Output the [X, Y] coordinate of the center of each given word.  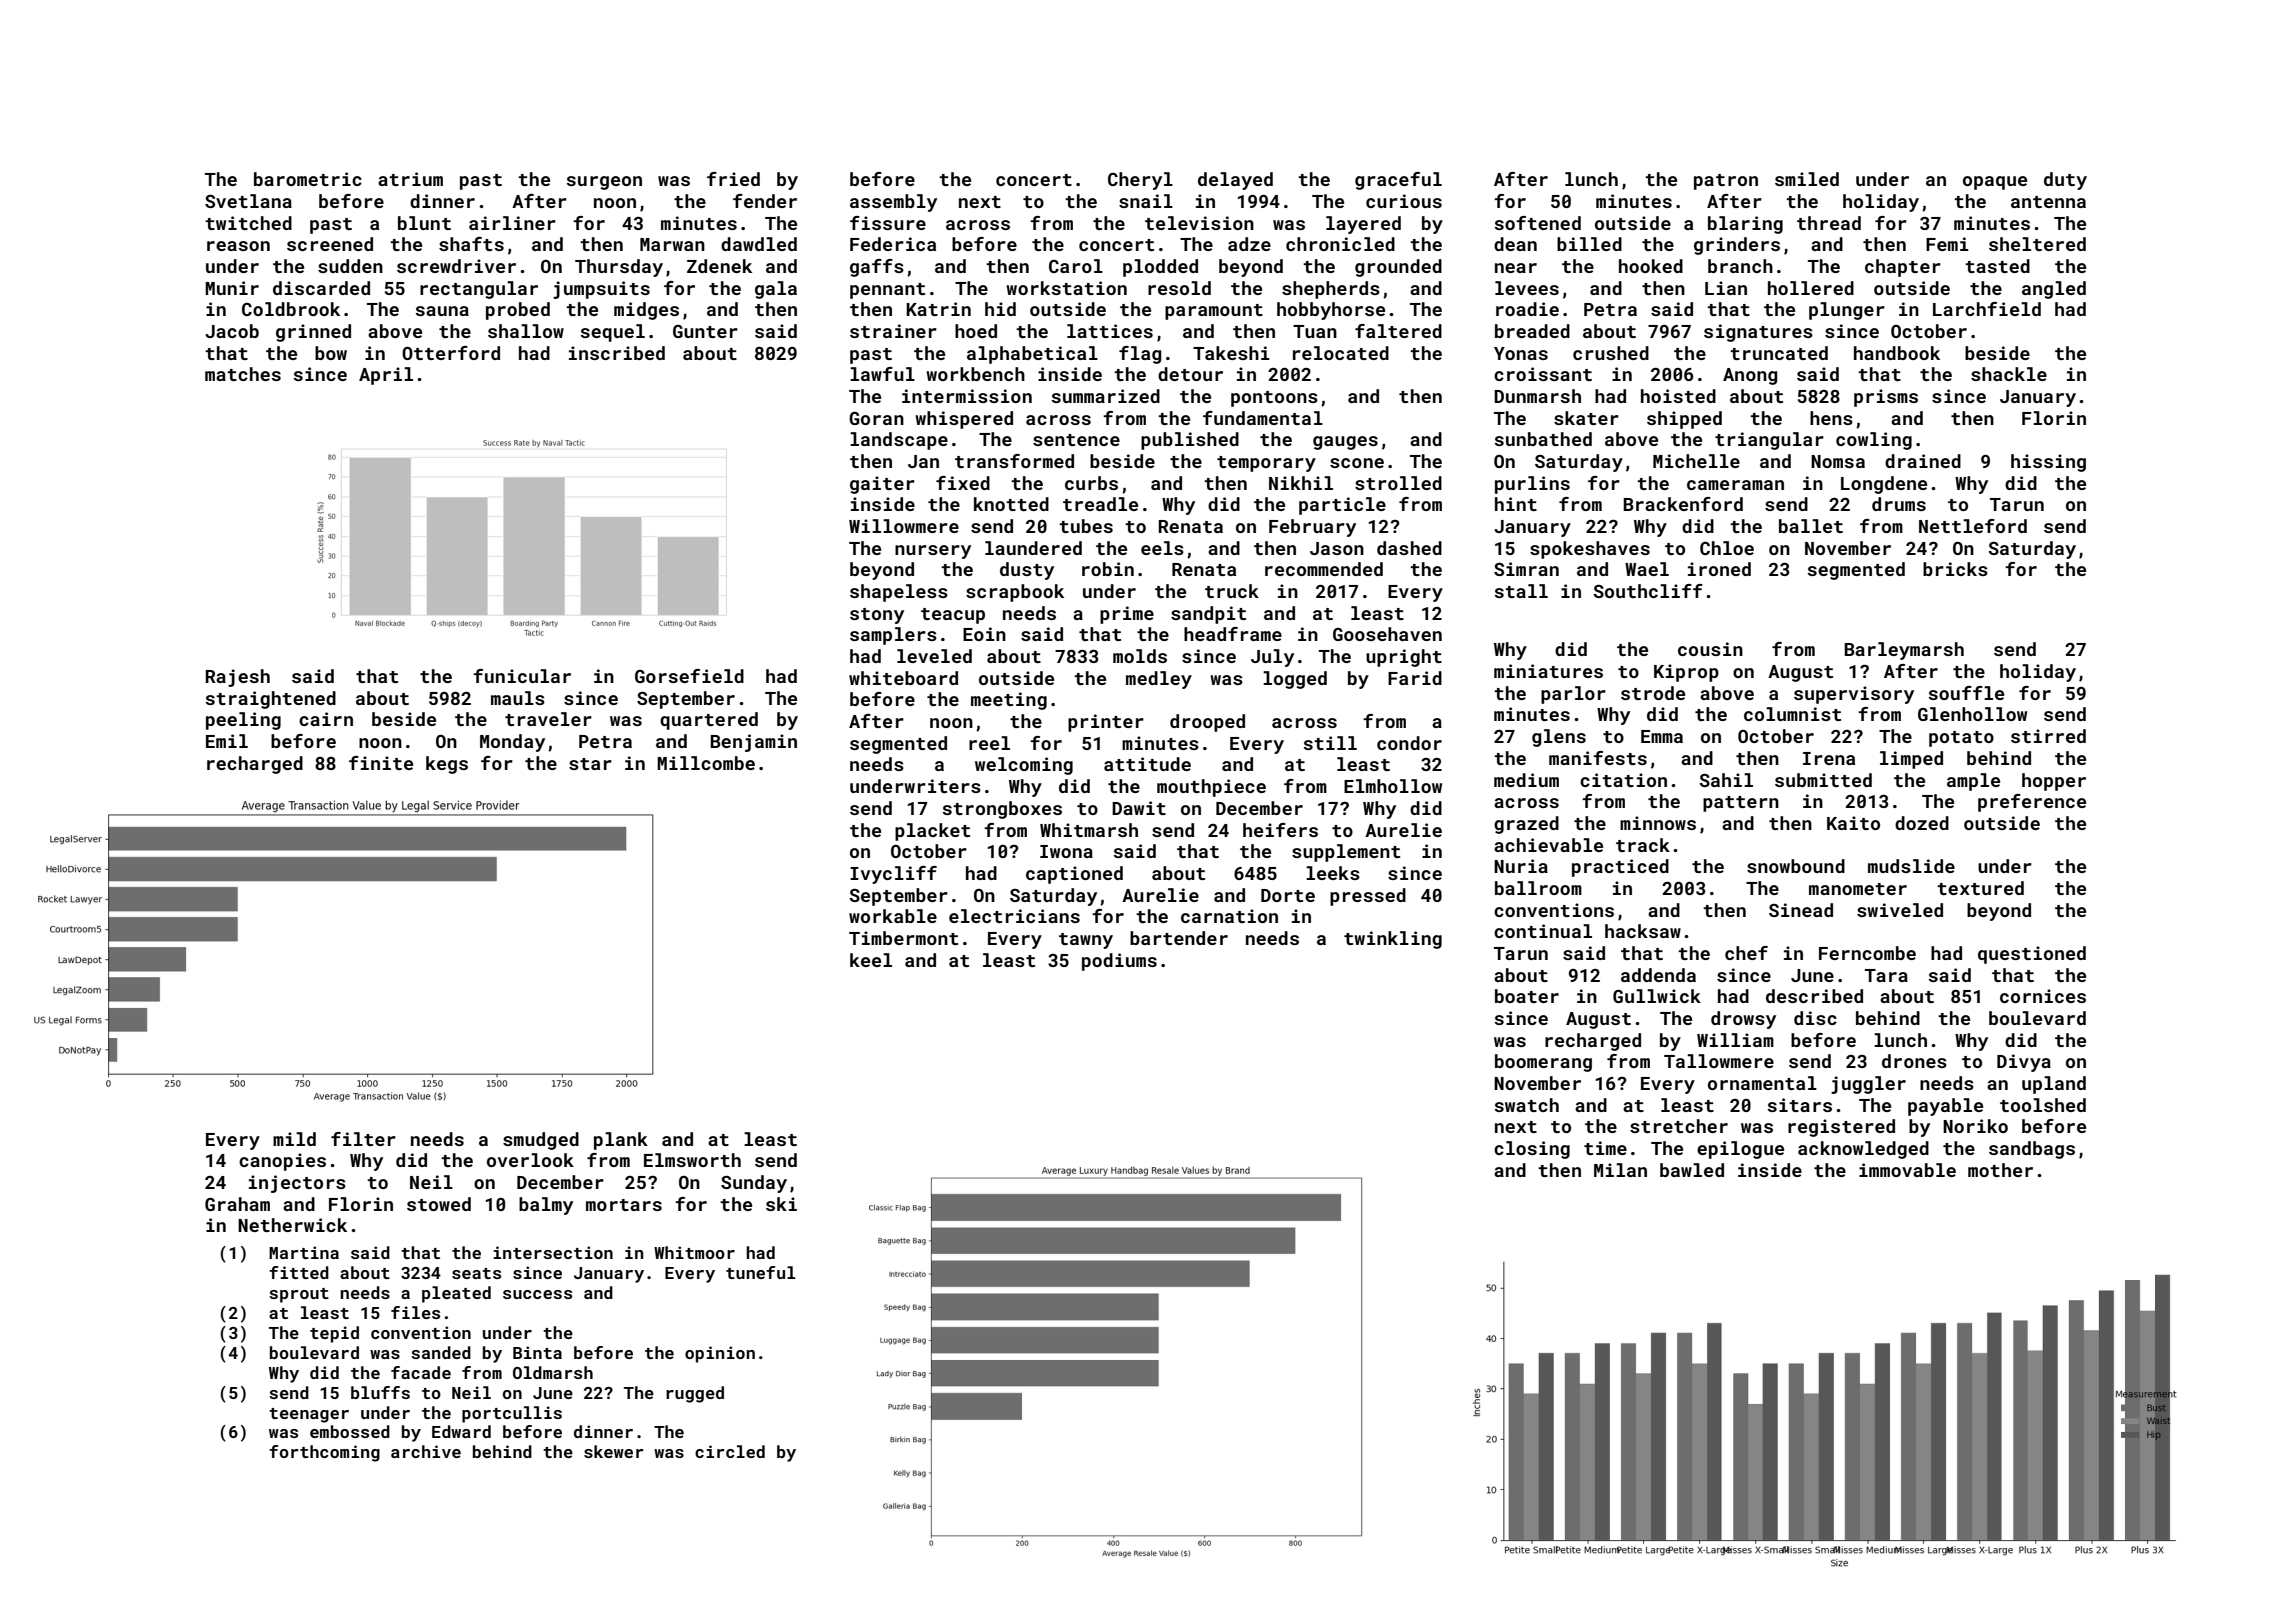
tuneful [761, 1272]
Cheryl [1140, 181]
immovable [1907, 1170]
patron [1726, 182]
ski [781, 1204]
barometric [308, 179]
